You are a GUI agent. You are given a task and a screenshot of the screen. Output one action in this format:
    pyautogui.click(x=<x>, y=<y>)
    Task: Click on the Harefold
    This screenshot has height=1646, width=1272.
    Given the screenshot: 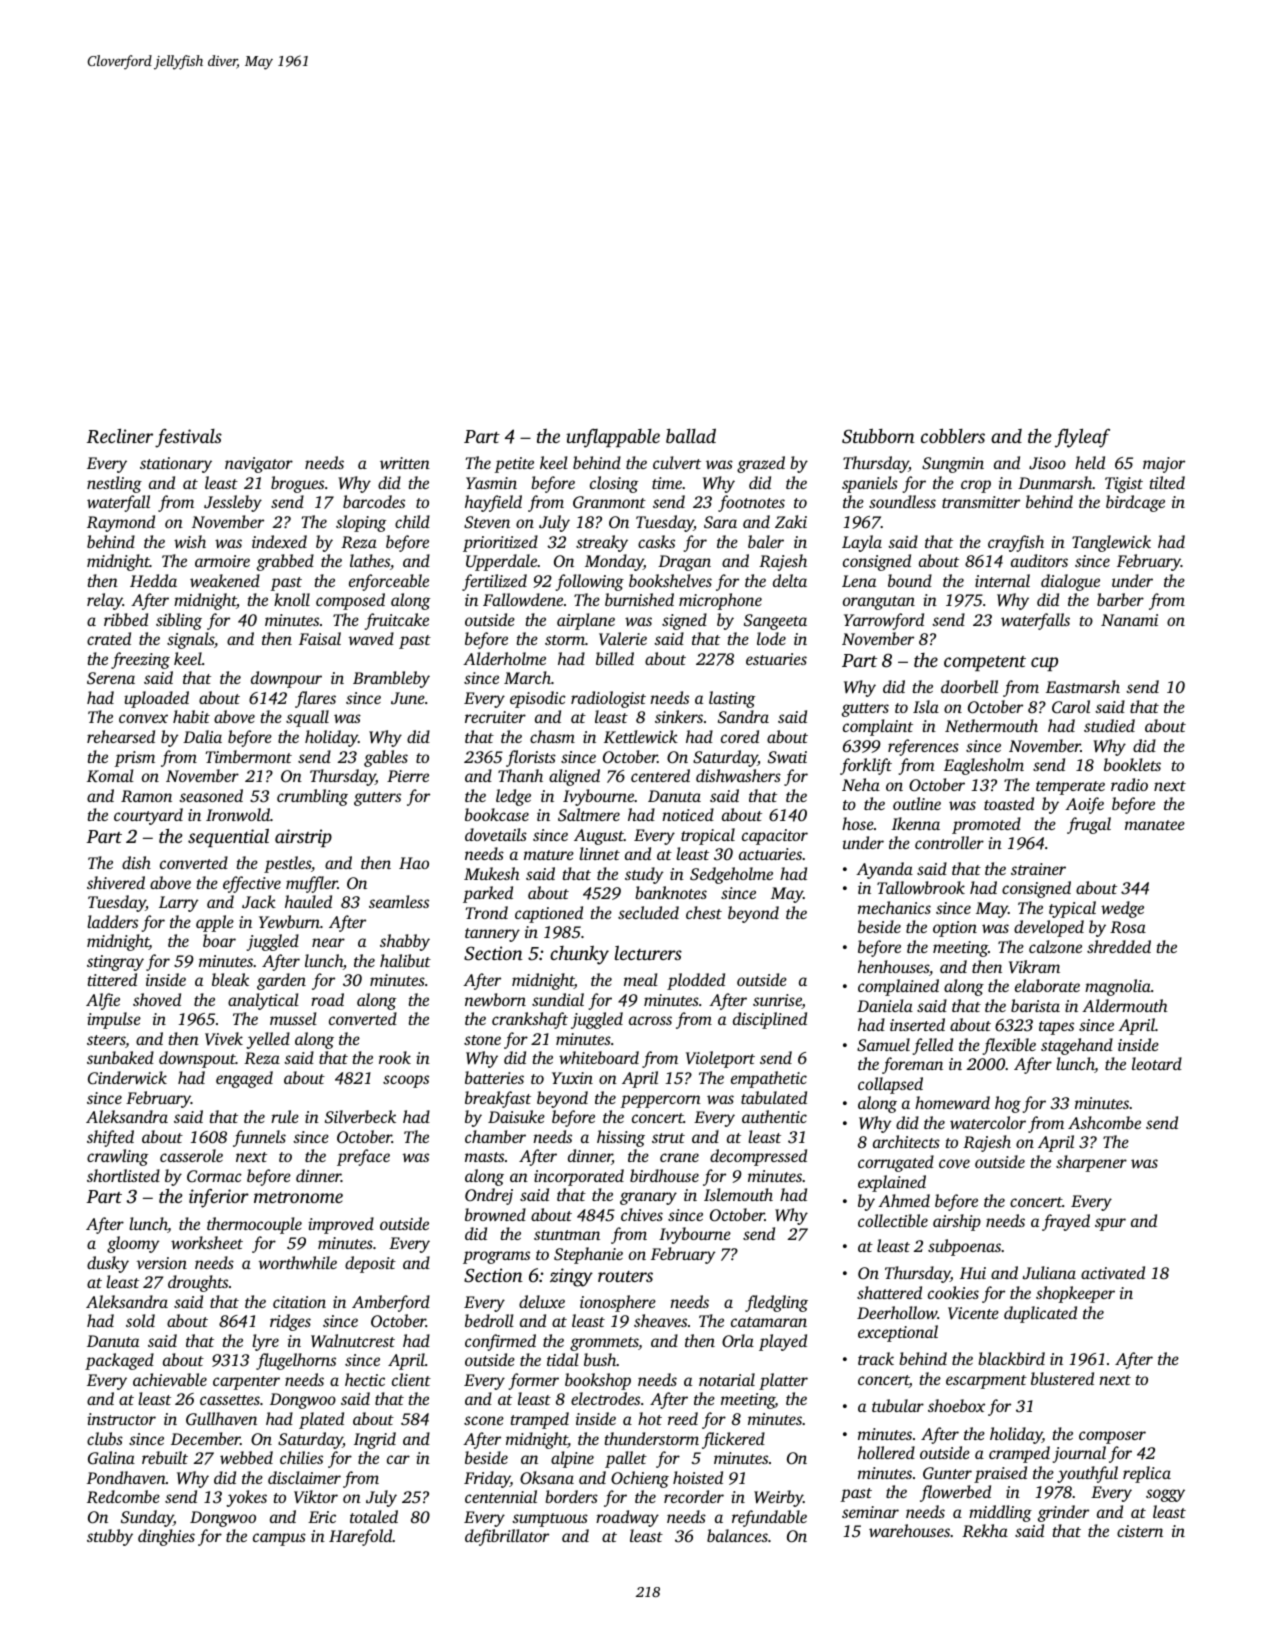 What is the action you would take?
    pyautogui.click(x=361, y=1537)
